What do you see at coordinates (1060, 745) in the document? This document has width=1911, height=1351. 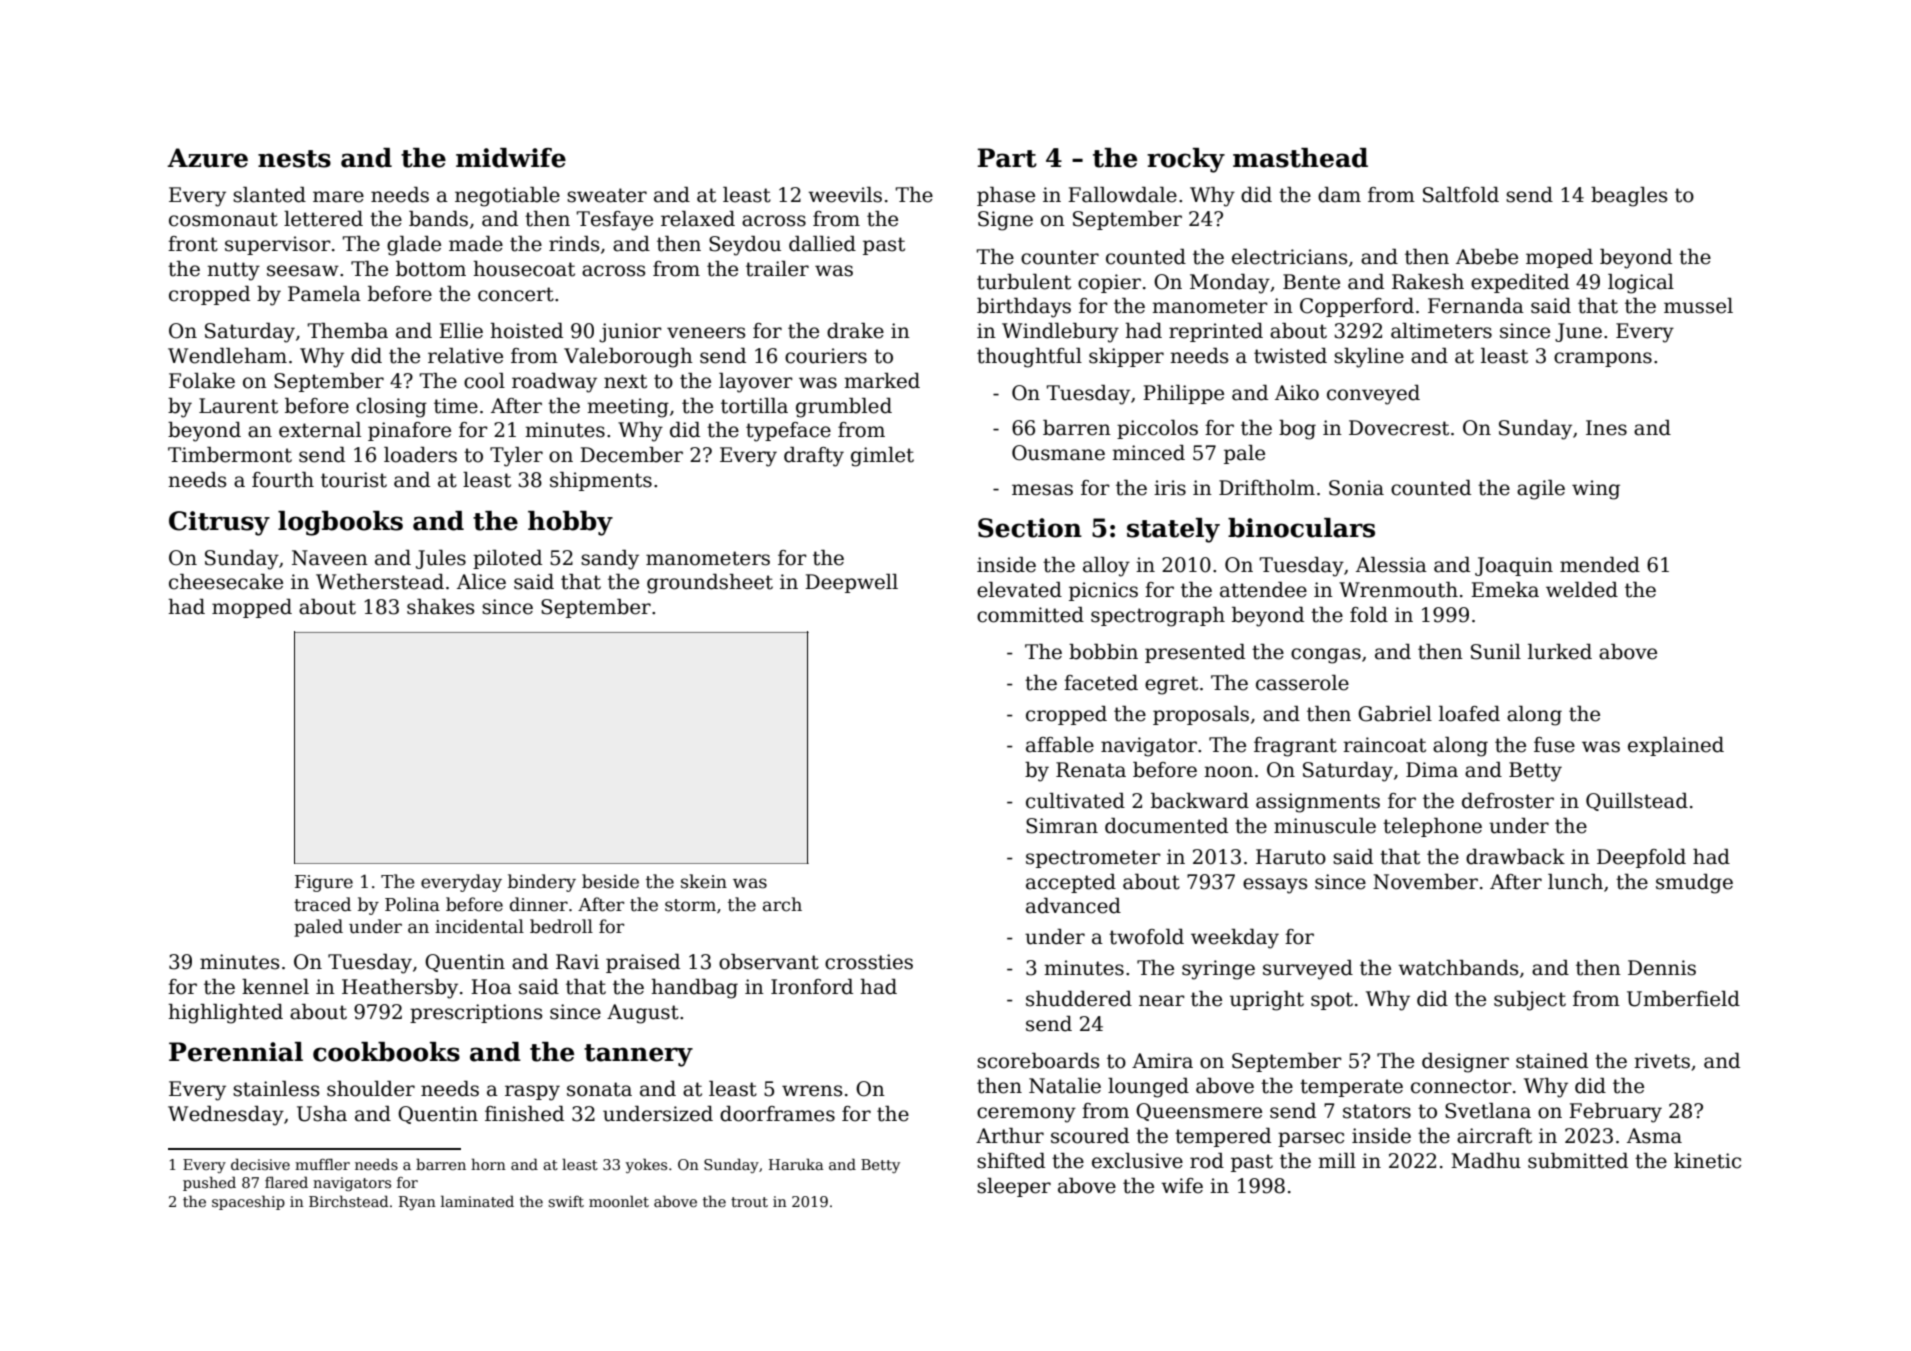 I see `affable` at bounding box center [1060, 745].
